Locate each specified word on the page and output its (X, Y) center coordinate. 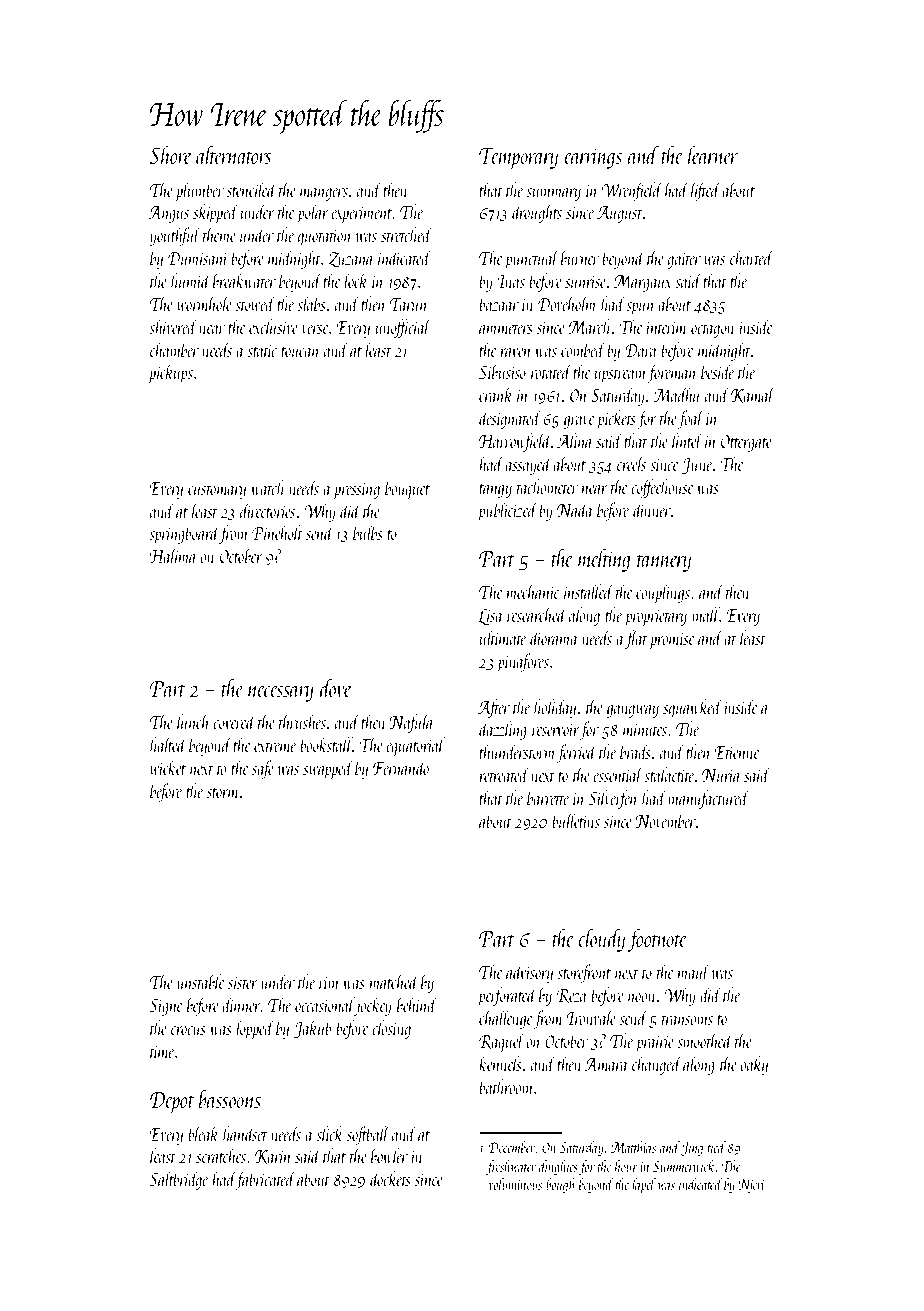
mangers (324, 194)
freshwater (511, 1167)
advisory (529, 973)
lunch (193, 721)
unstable (200, 981)
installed (589, 591)
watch (267, 487)
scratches (221, 1155)
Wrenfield (632, 191)
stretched (407, 234)
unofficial (403, 328)
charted (752, 257)
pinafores (523, 662)
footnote (657, 940)
